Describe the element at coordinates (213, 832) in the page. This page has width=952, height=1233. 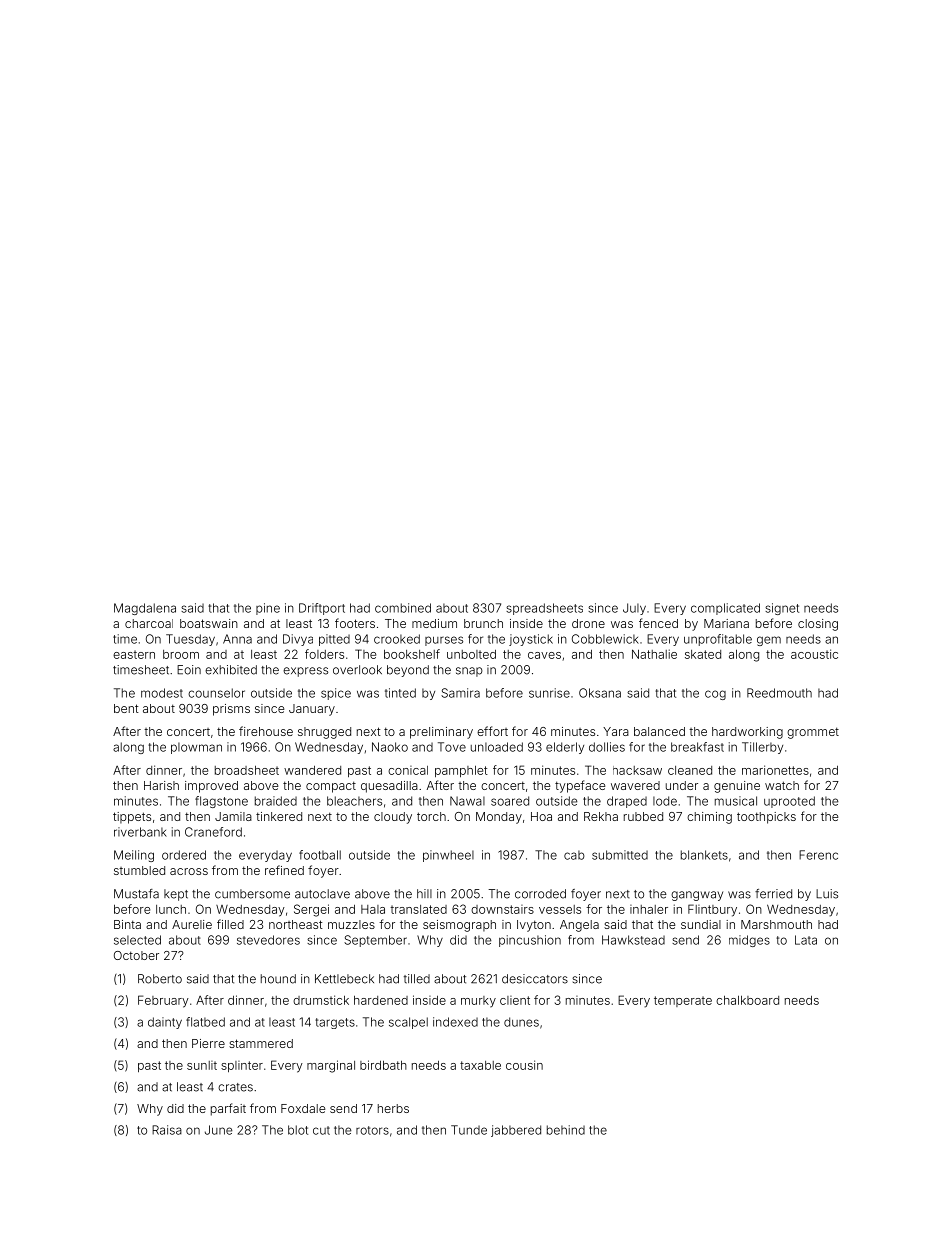
I see `Craneford` at that location.
